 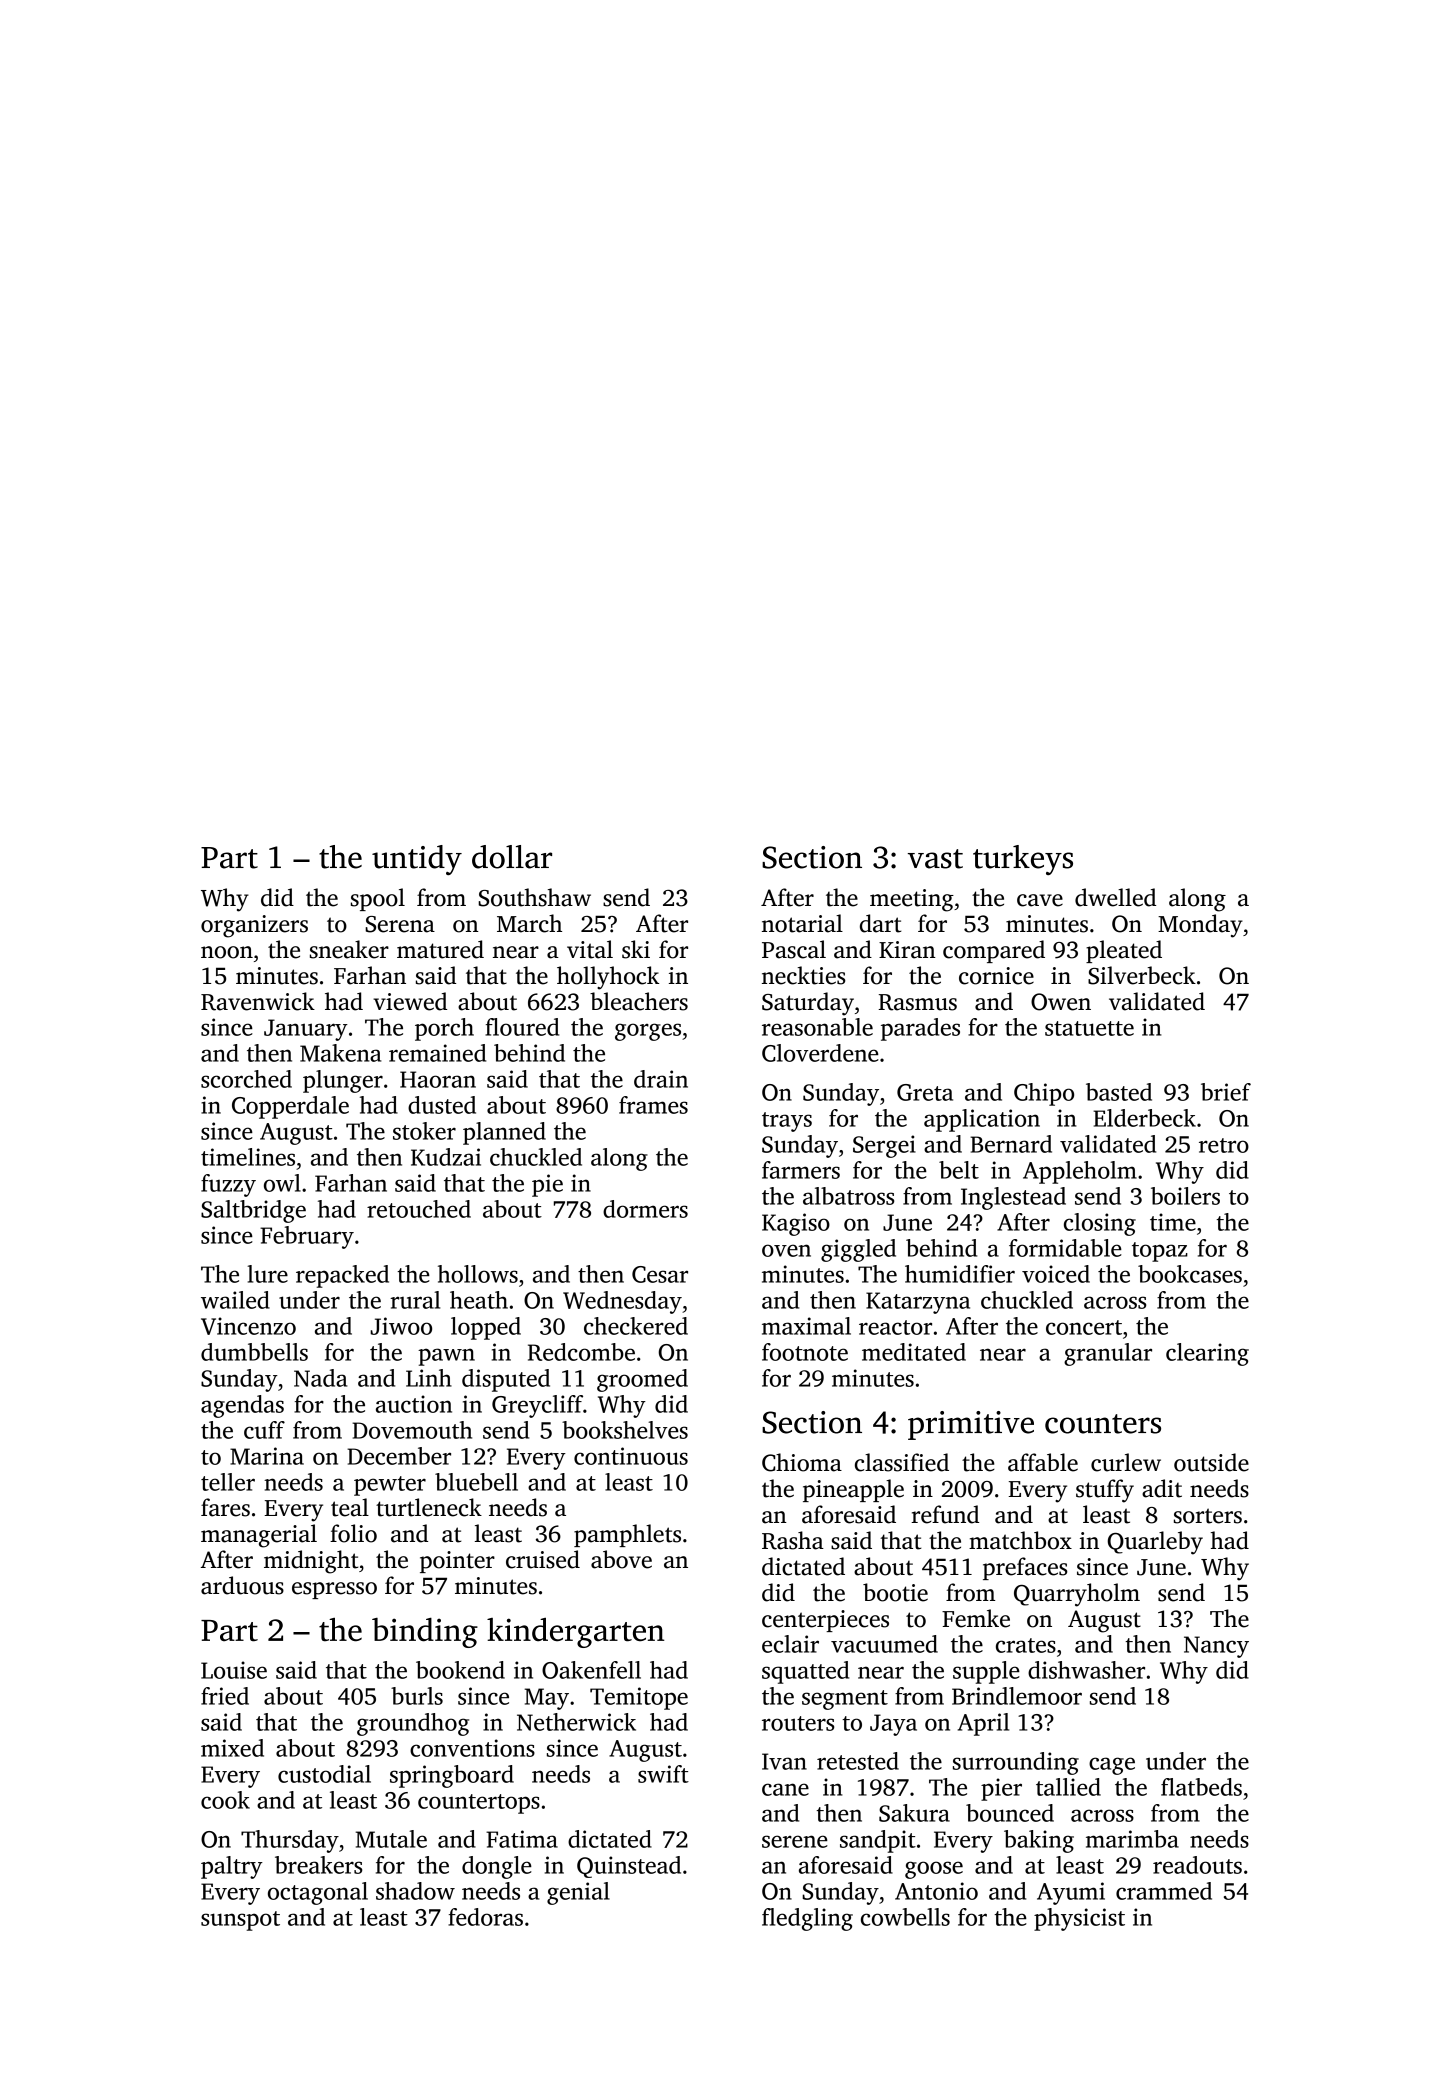 What do you see at coordinates (232, 1867) in the screenshot?
I see `paltry` at bounding box center [232, 1867].
